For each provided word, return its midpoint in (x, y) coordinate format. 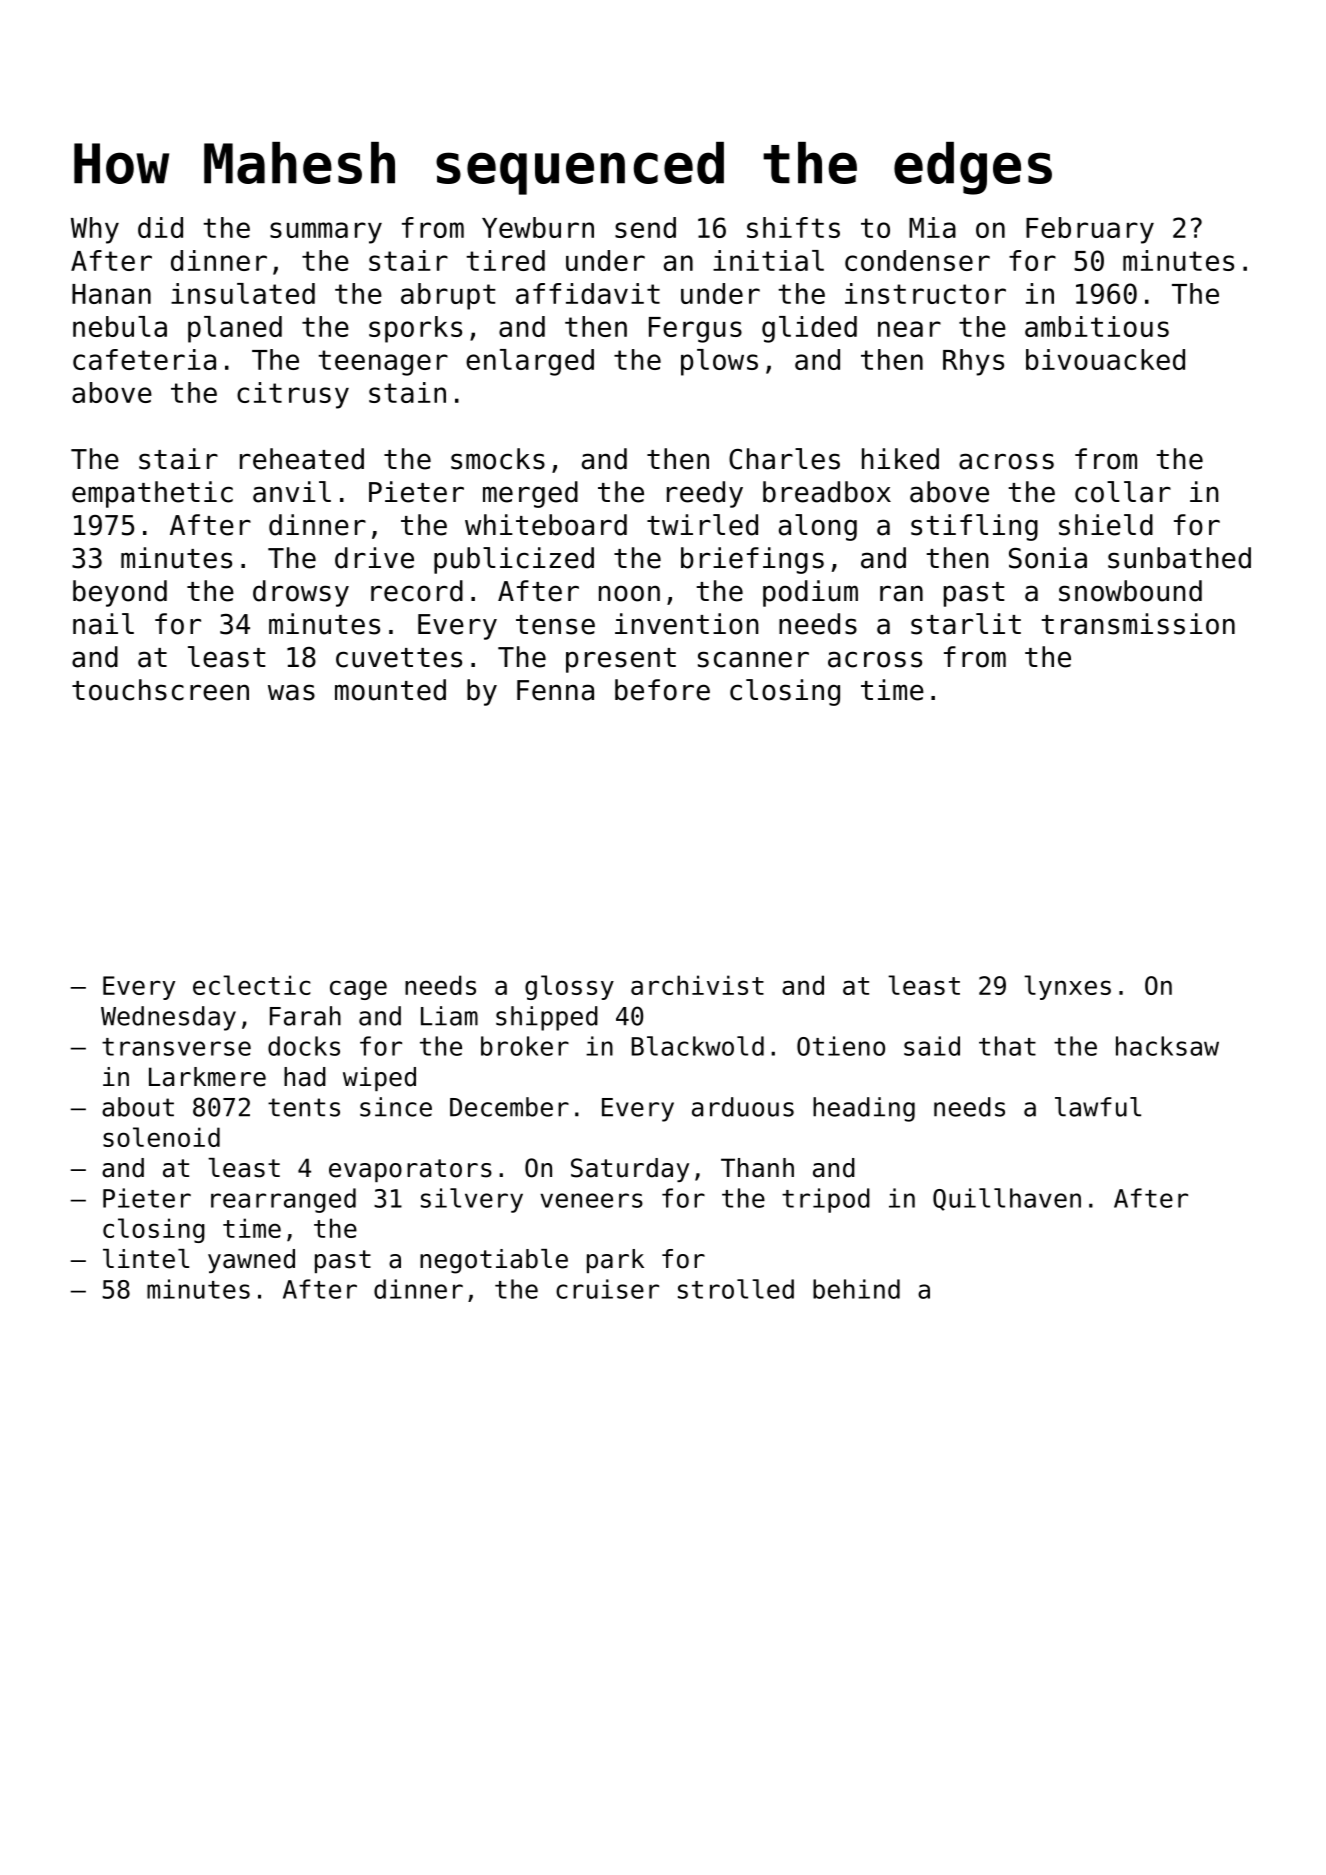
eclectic (252, 985)
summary (326, 233)
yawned (251, 1261)
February (1090, 230)
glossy (569, 987)
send (645, 227)
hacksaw (1167, 1046)
